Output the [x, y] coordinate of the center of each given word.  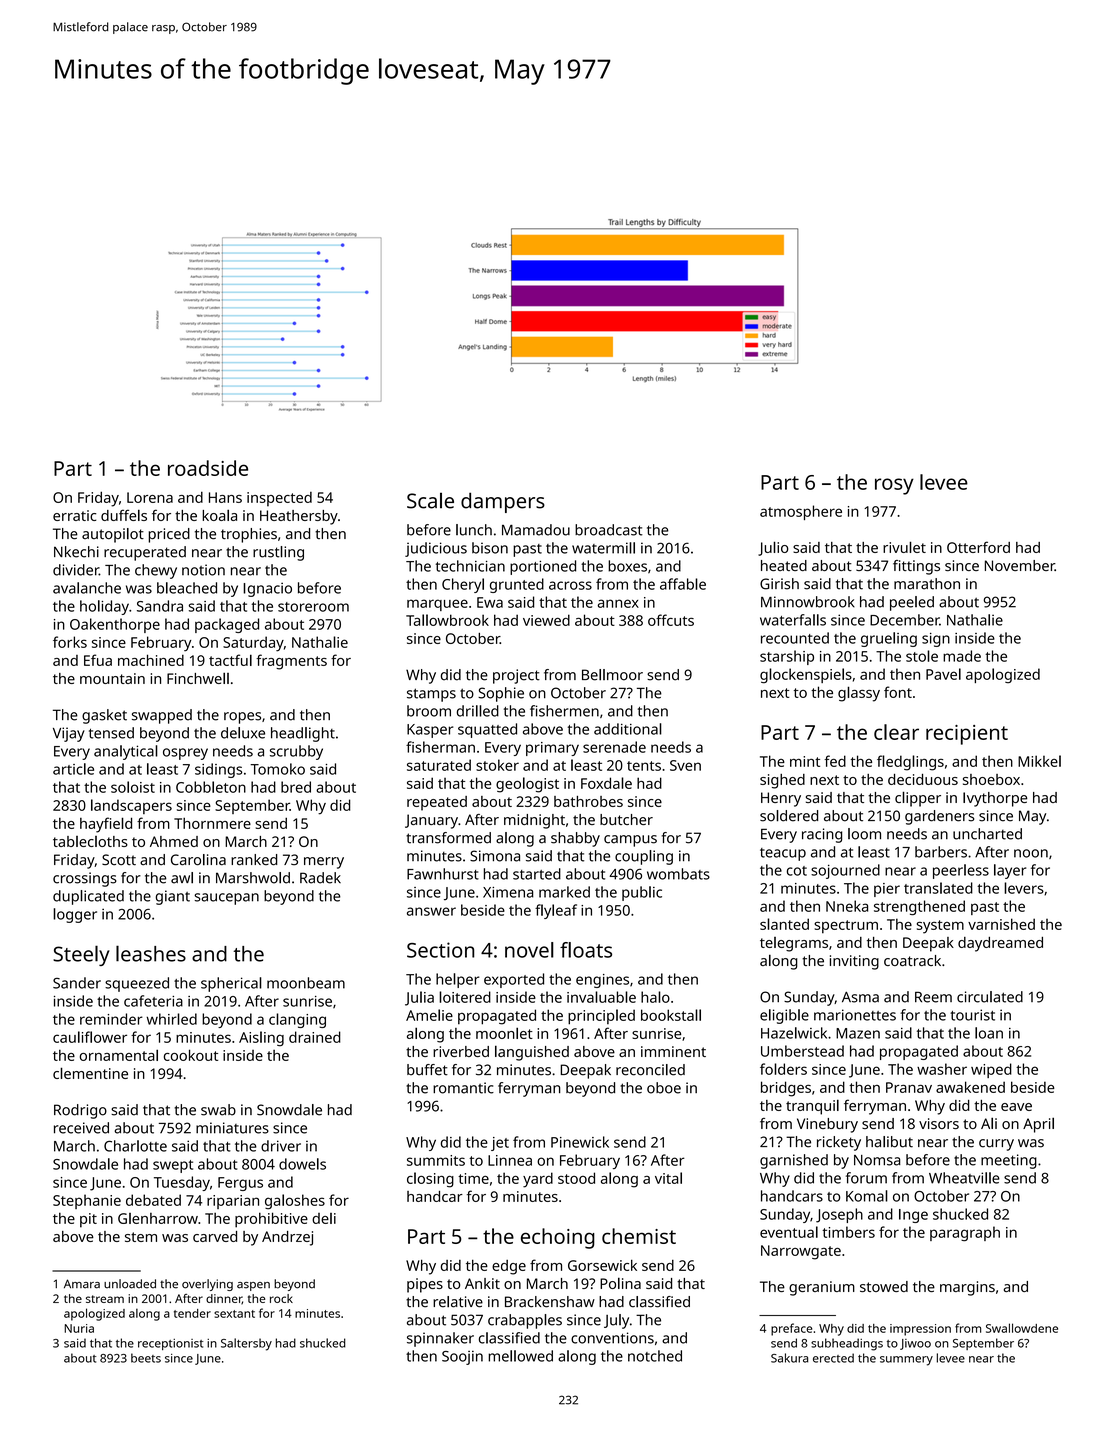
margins [967, 1288]
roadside [208, 468]
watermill [603, 548]
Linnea [510, 1160]
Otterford [978, 547]
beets [146, 1358]
